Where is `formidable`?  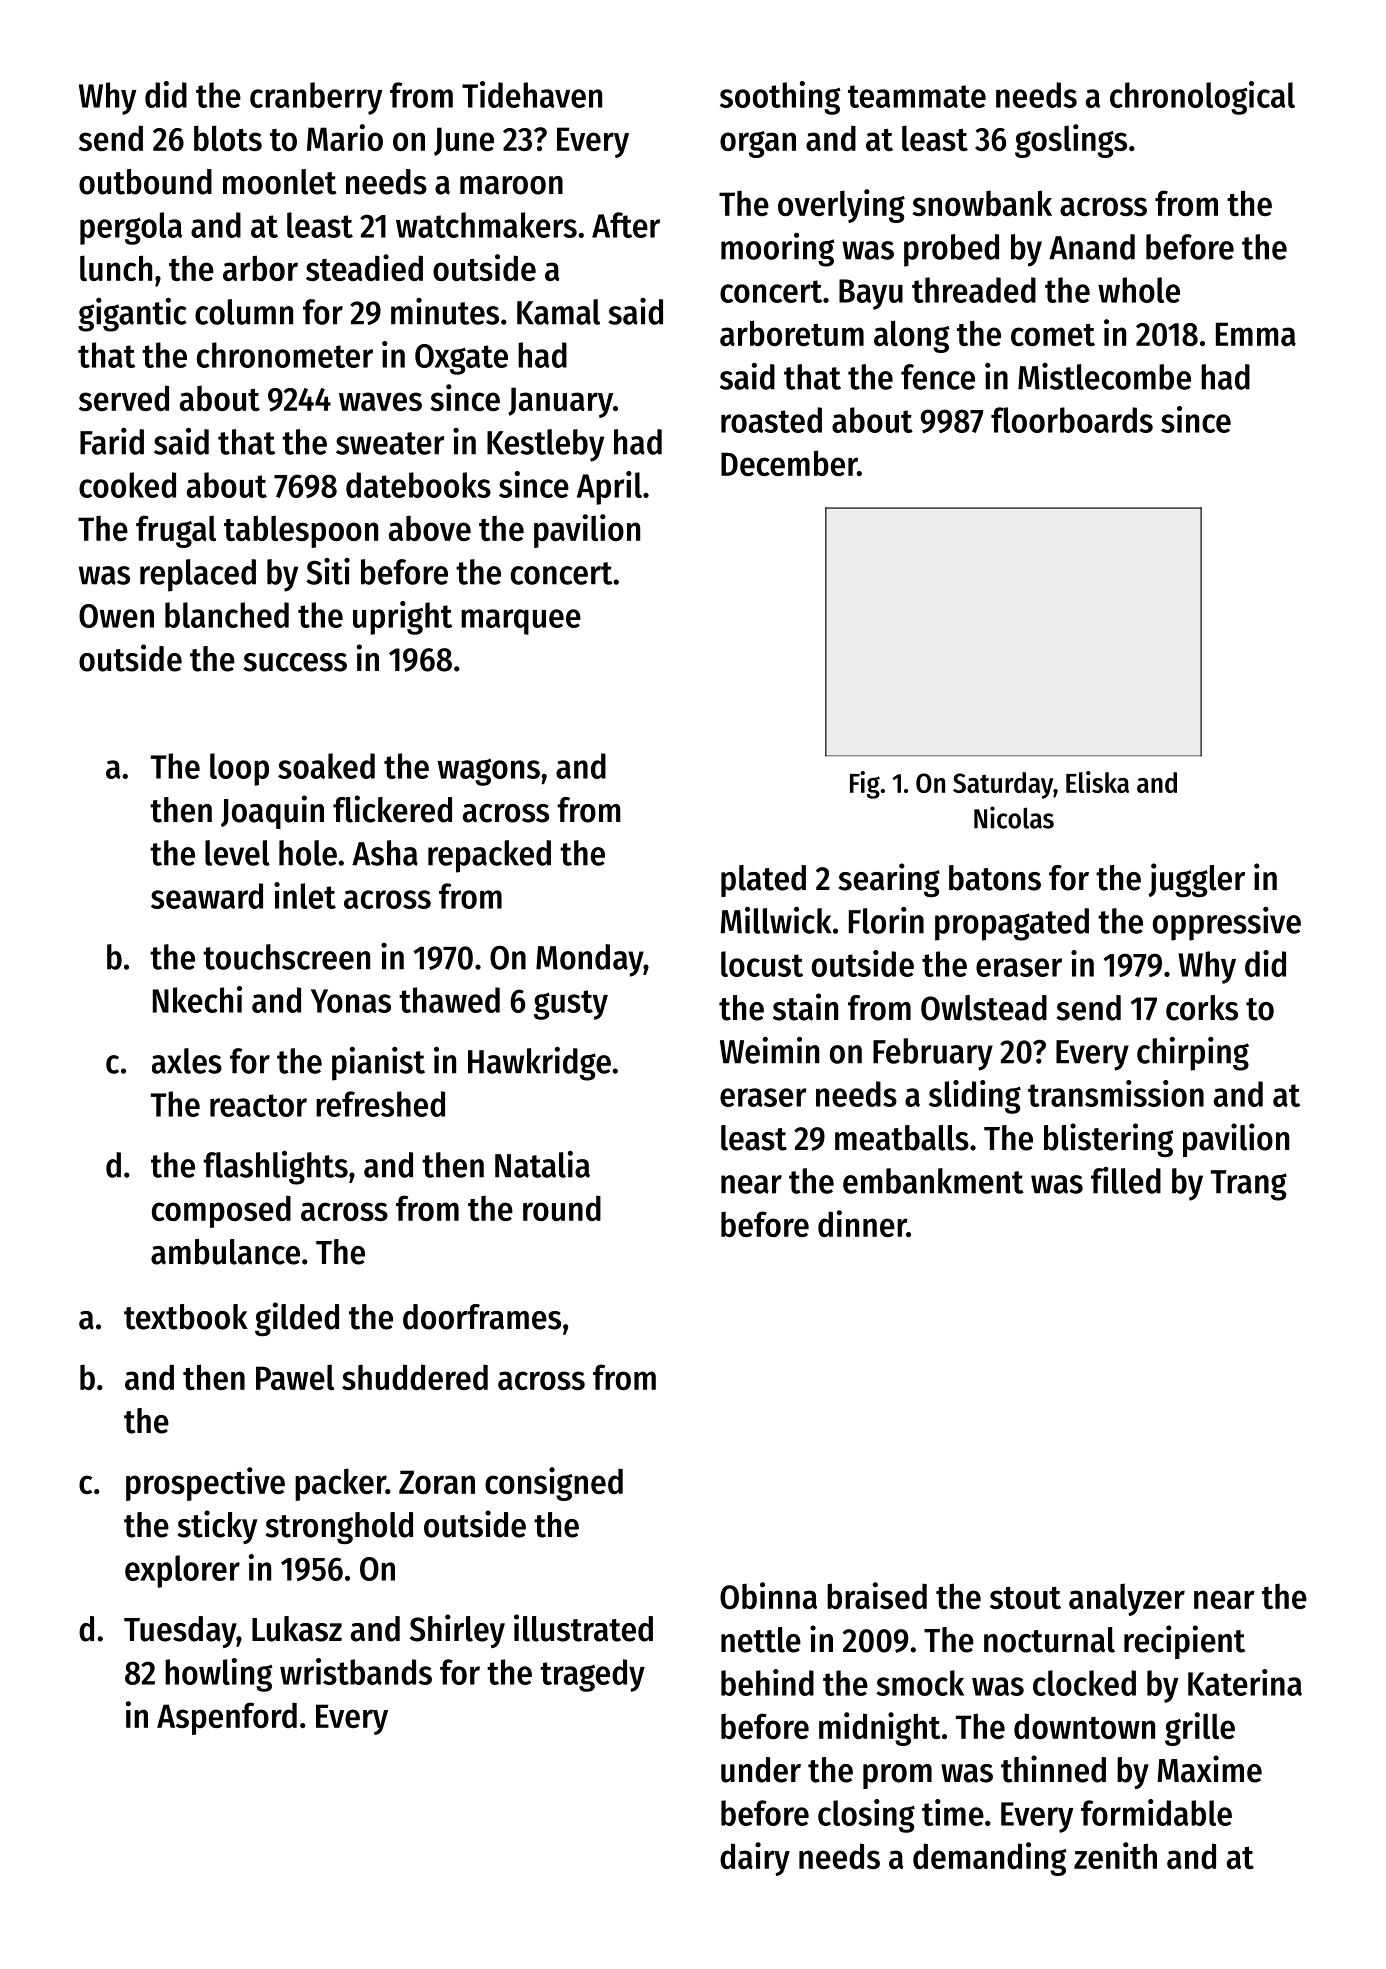 formidable is located at coordinates (1156, 1812).
